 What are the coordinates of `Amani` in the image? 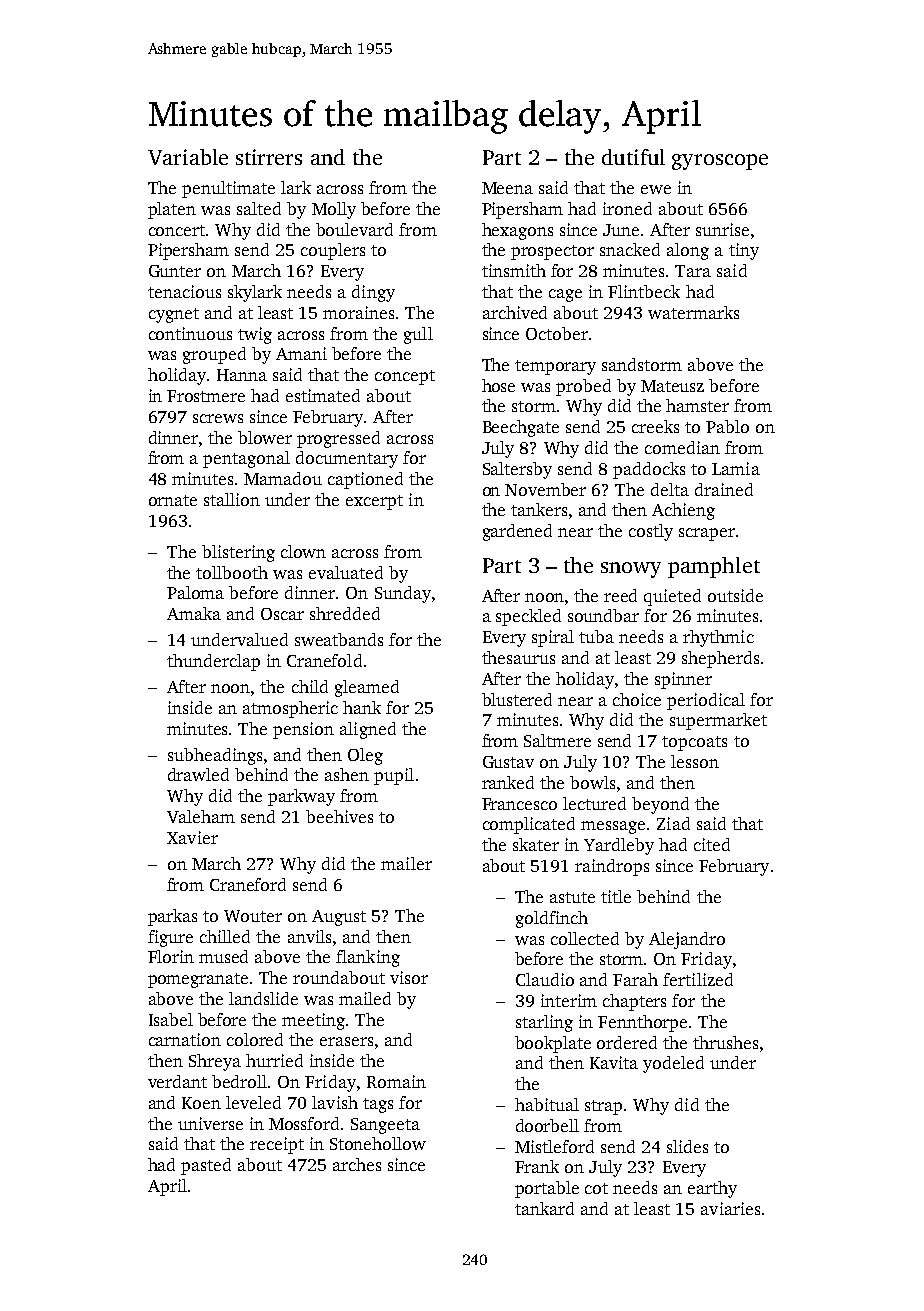 It's located at (301, 353).
